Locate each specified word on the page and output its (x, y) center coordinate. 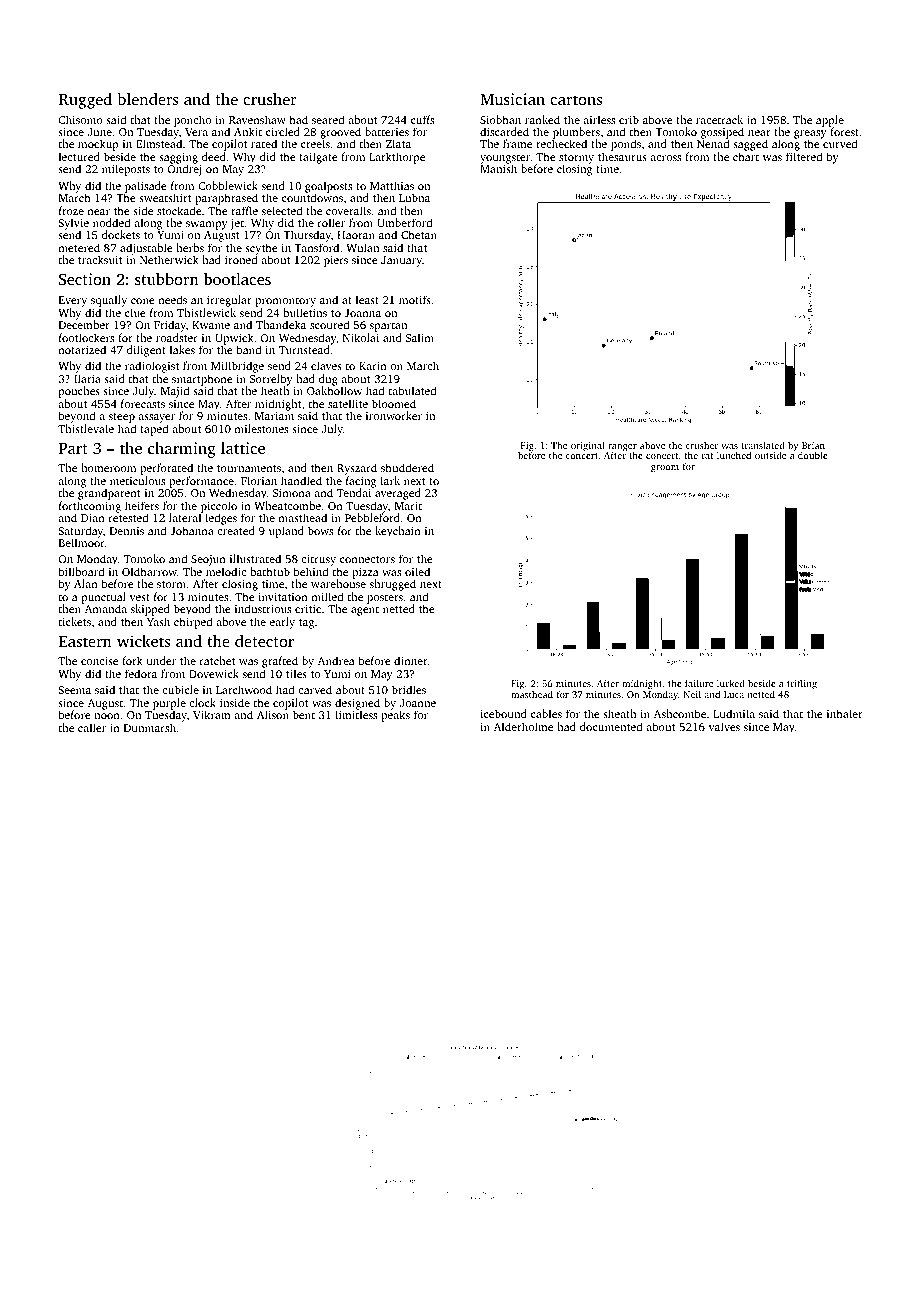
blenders (147, 99)
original (588, 446)
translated (763, 445)
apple (830, 121)
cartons (576, 100)
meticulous (137, 480)
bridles (409, 689)
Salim (420, 337)
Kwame (211, 325)
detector (264, 641)
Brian (813, 445)
